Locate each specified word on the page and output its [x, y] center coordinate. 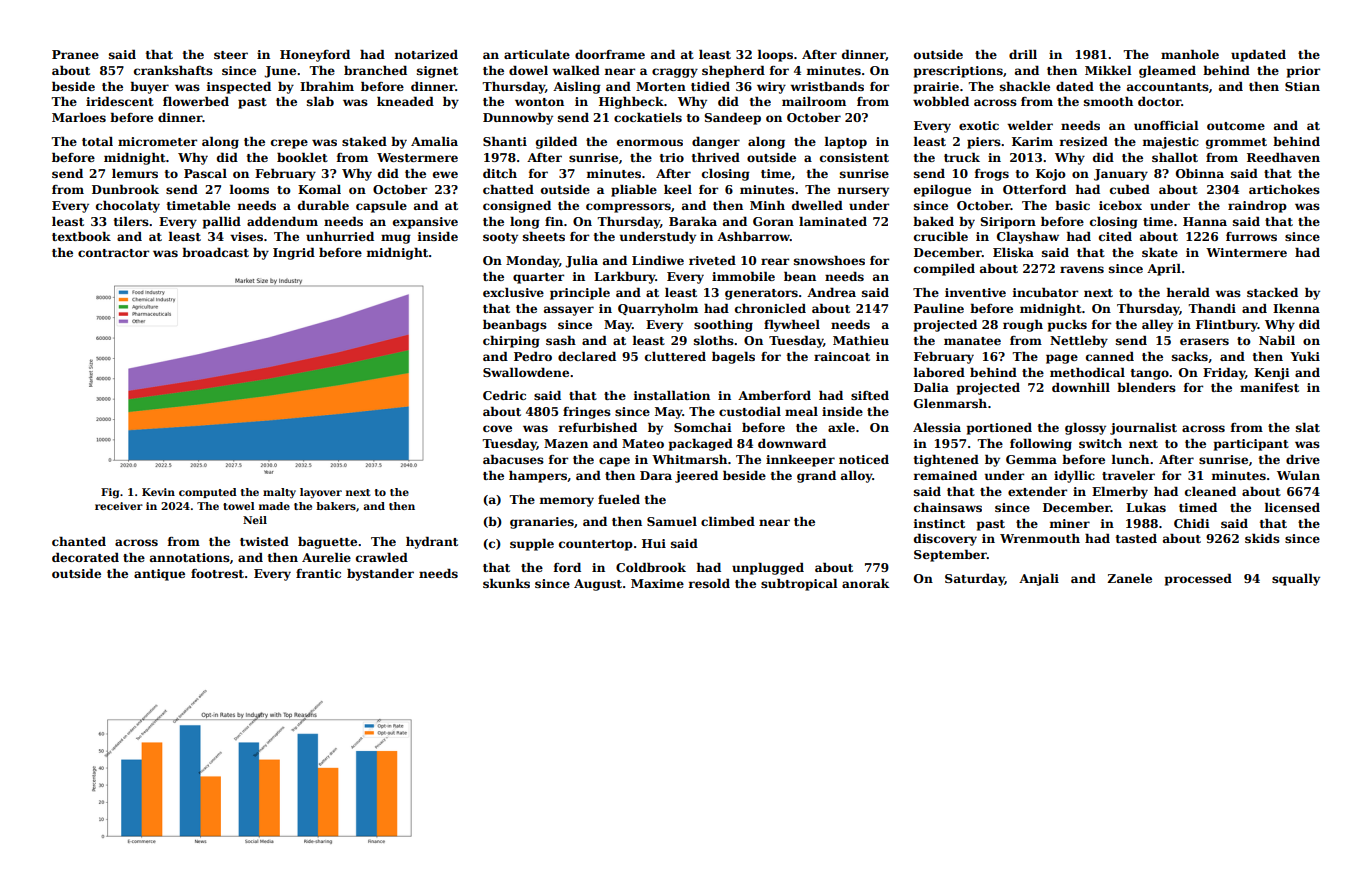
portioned [999, 428]
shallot [1175, 157]
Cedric [504, 395]
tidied [710, 86]
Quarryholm [658, 309]
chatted [508, 189]
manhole [1190, 54]
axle [841, 427]
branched [375, 70]
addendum [282, 221]
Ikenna [1296, 308]
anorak [865, 583]
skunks [506, 583]
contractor [113, 253]
